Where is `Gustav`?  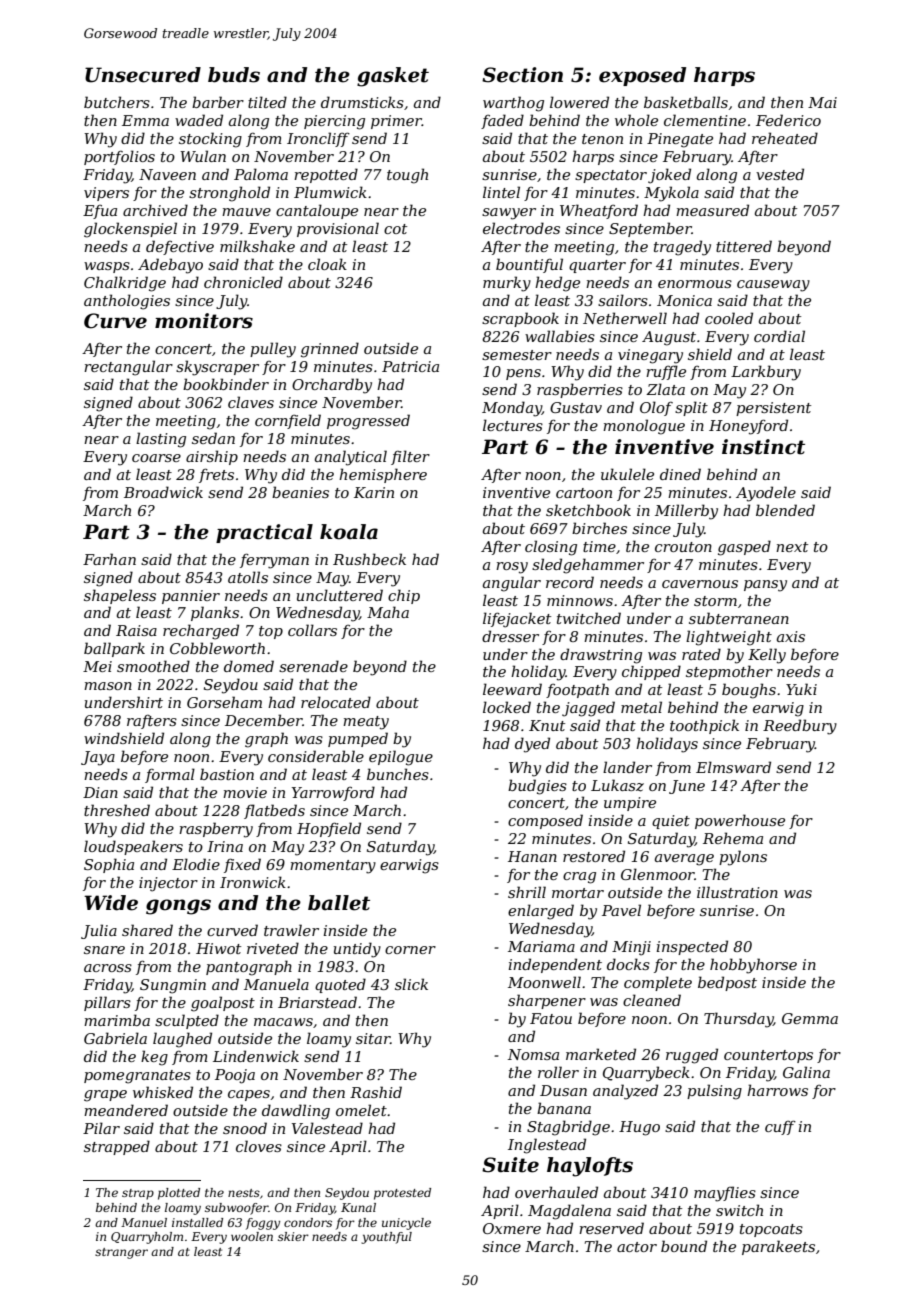 Gustav is located at coordinates (576, 407).
